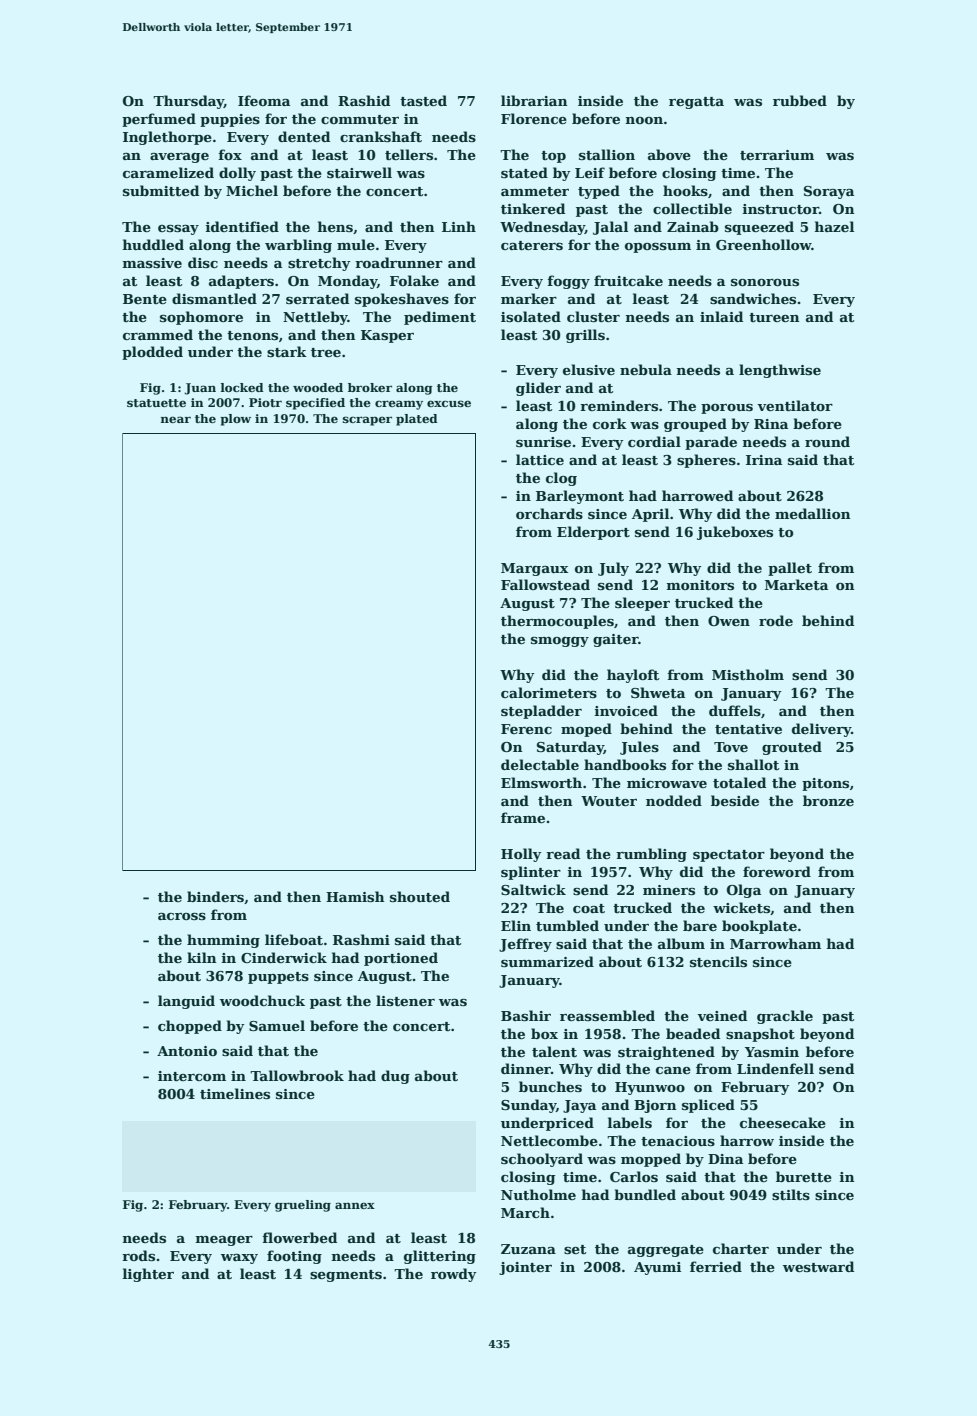 This screenshot has width=977, height=1416. Describe the element at coordinates (297, 1075) in the screenshot. I see `Tallowbrook` at that location.
